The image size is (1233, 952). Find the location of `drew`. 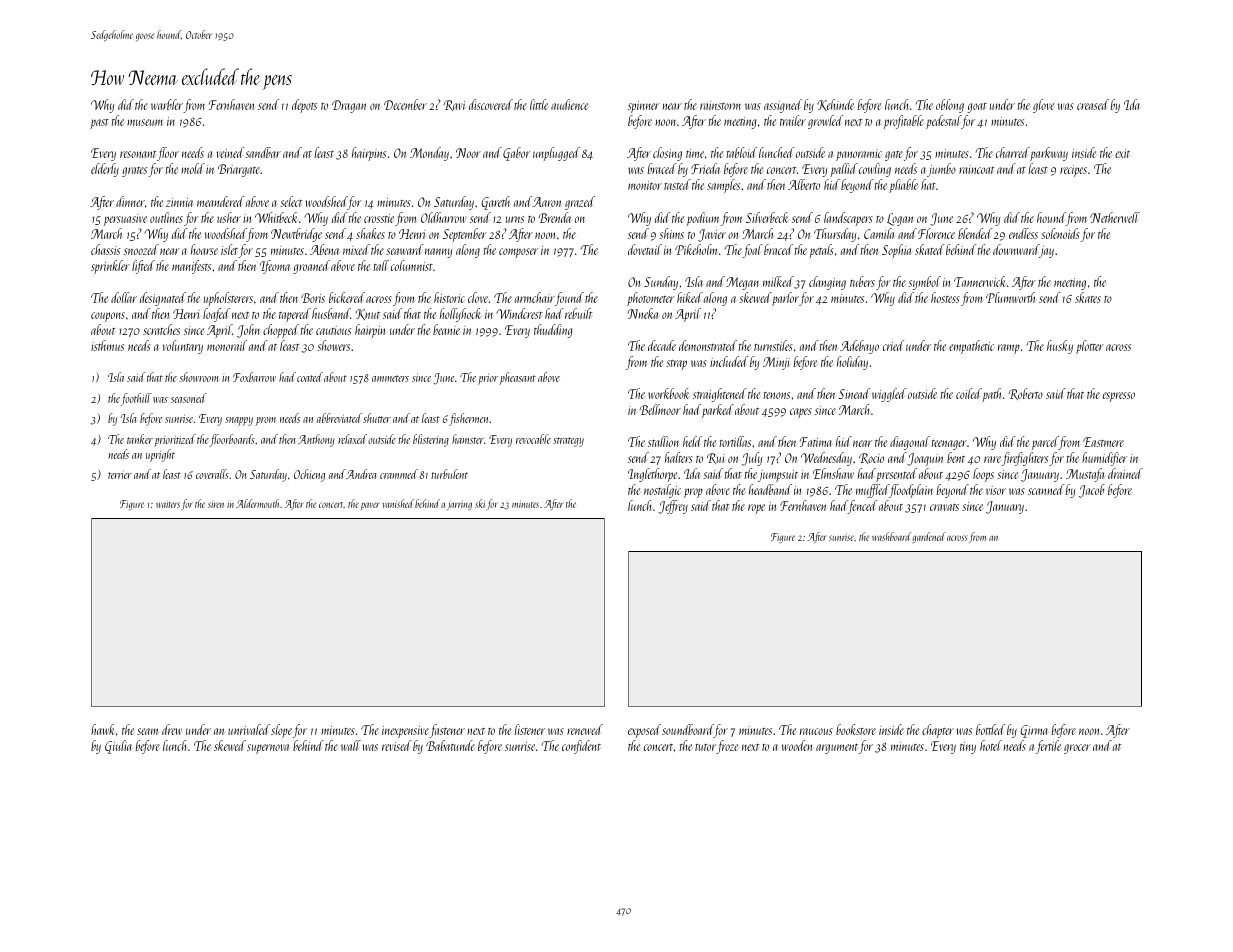

drew is located at coordinates (172, 729).
